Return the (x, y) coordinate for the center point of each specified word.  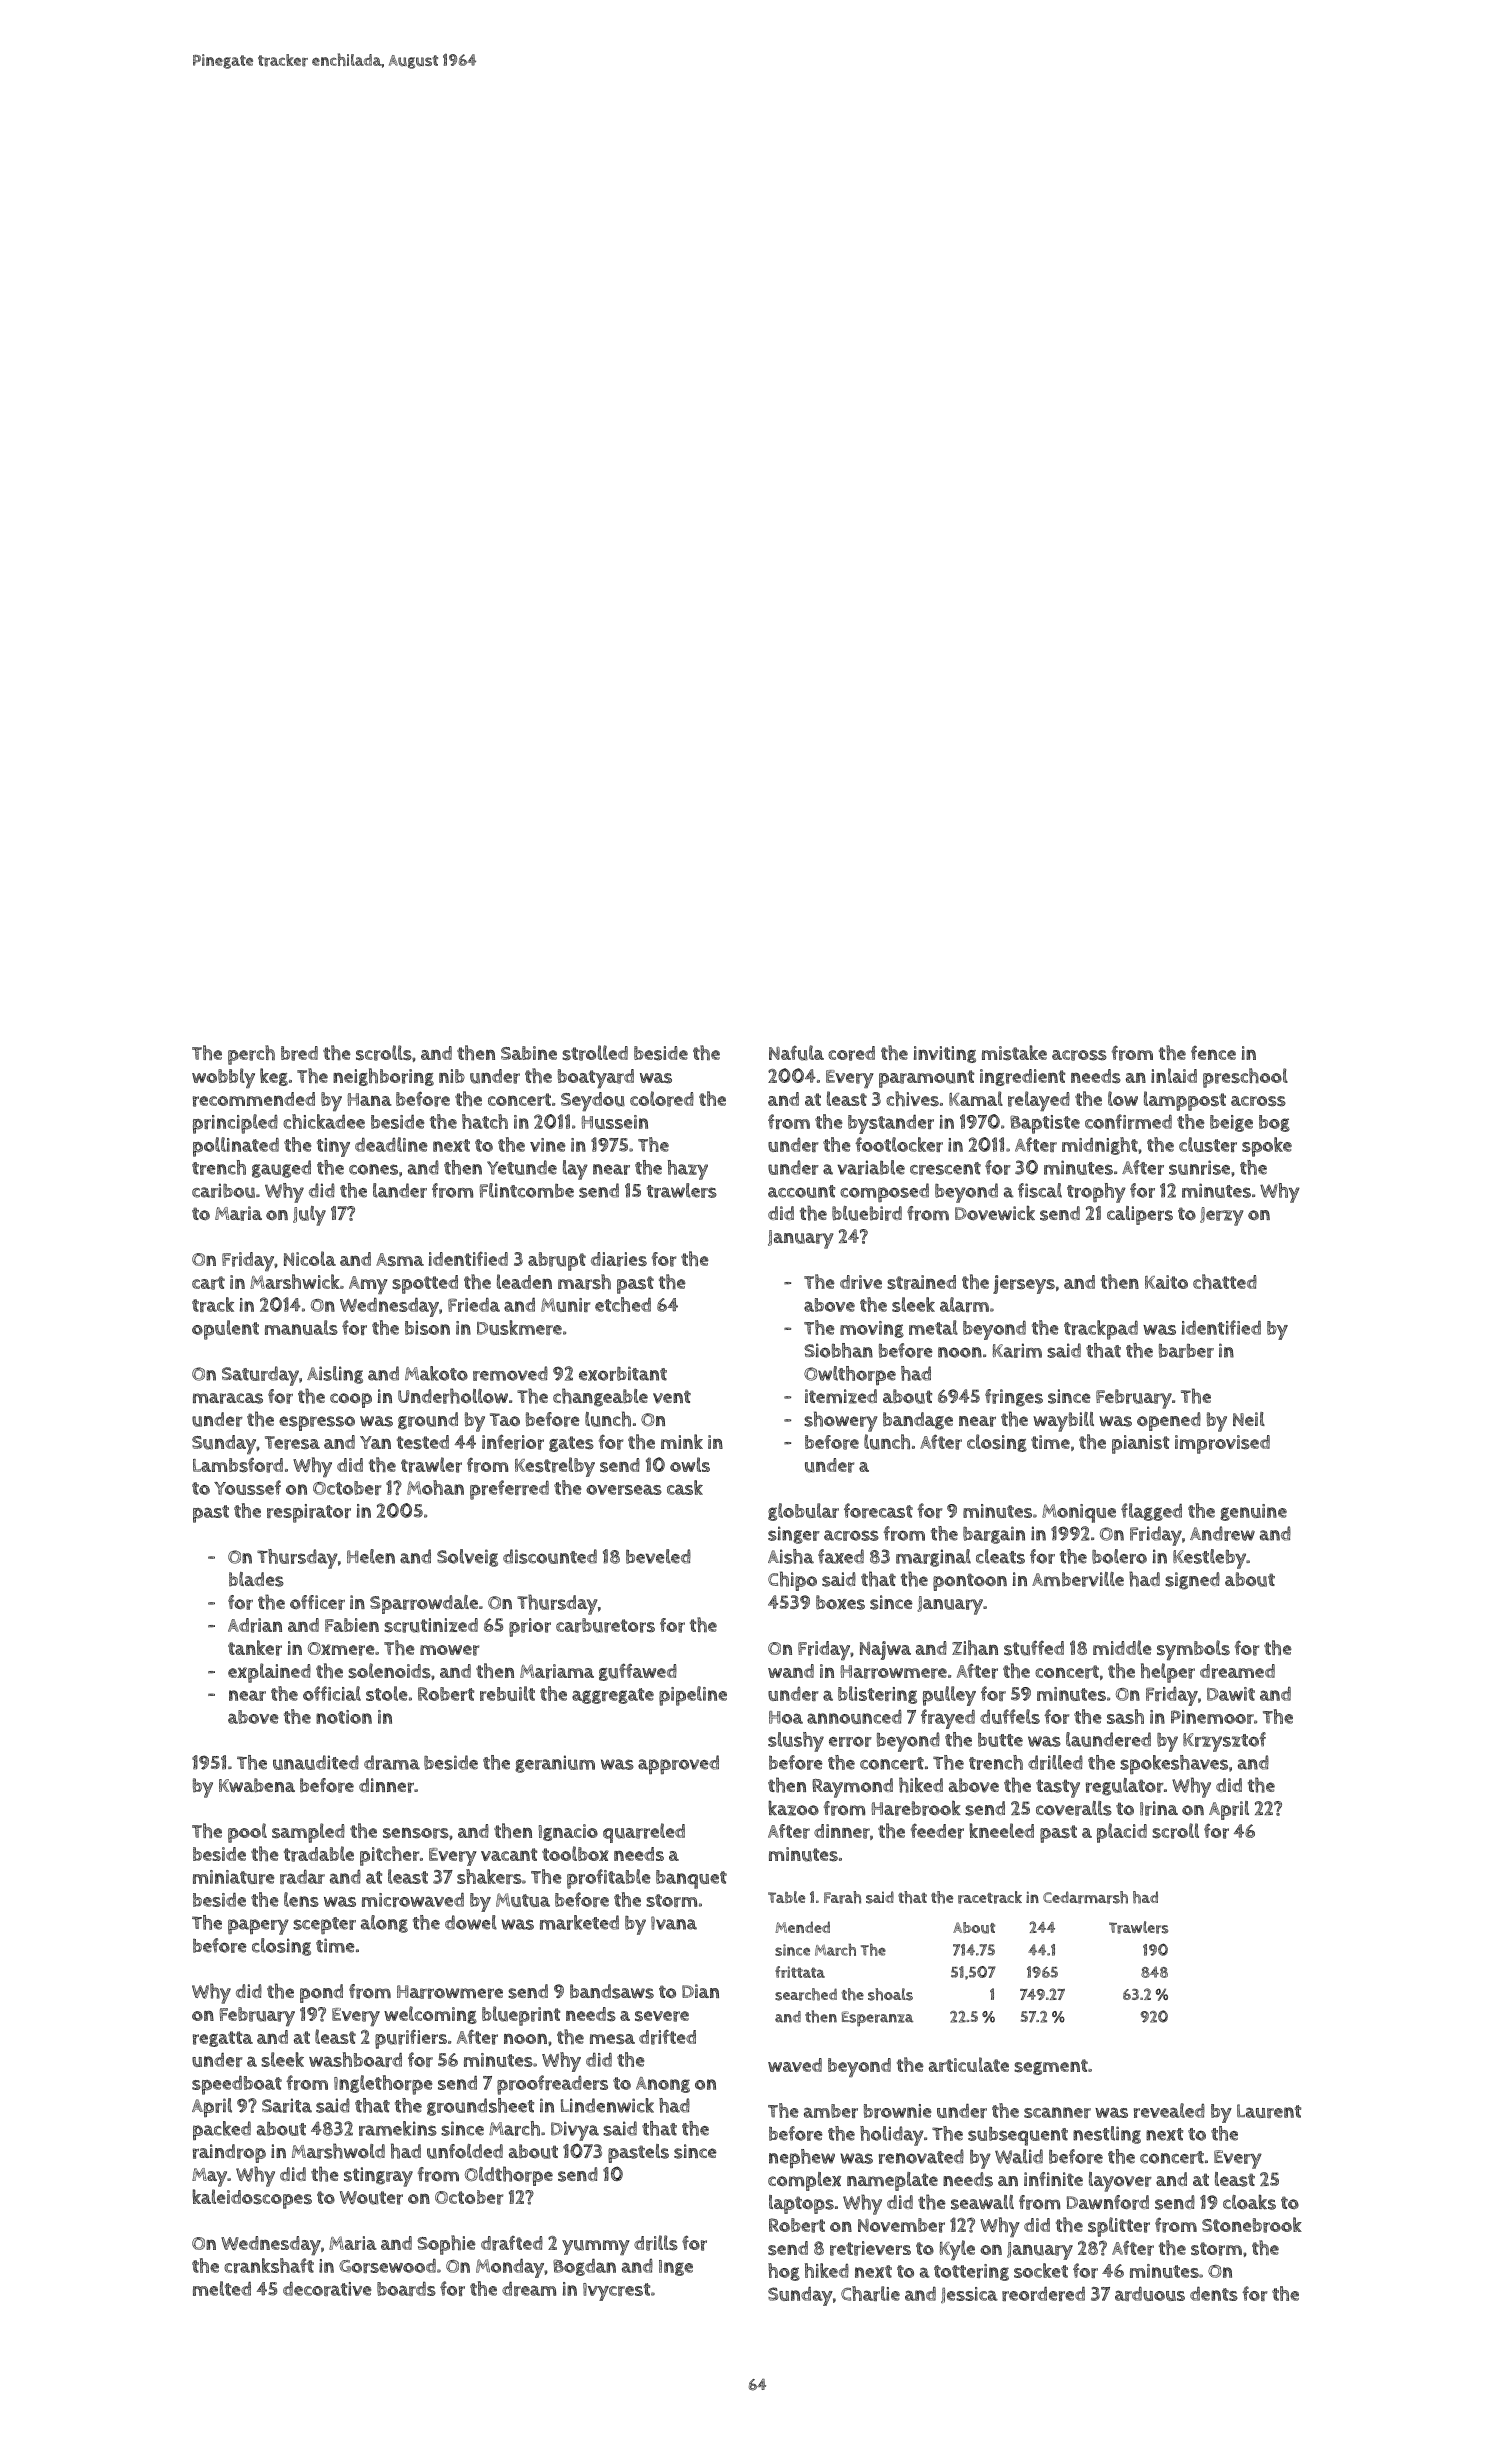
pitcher (390, 1856)
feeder (937, 1831)
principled (235, 1124)
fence (1213, 1053)
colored (662, 1099)
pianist (1140, 1444)
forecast (878, 1510)
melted (222, 2288)
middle (1122, 1647)
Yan (375, 1442)
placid (1122, 1833)
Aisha (791, 1556)
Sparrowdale (424, 1604)
